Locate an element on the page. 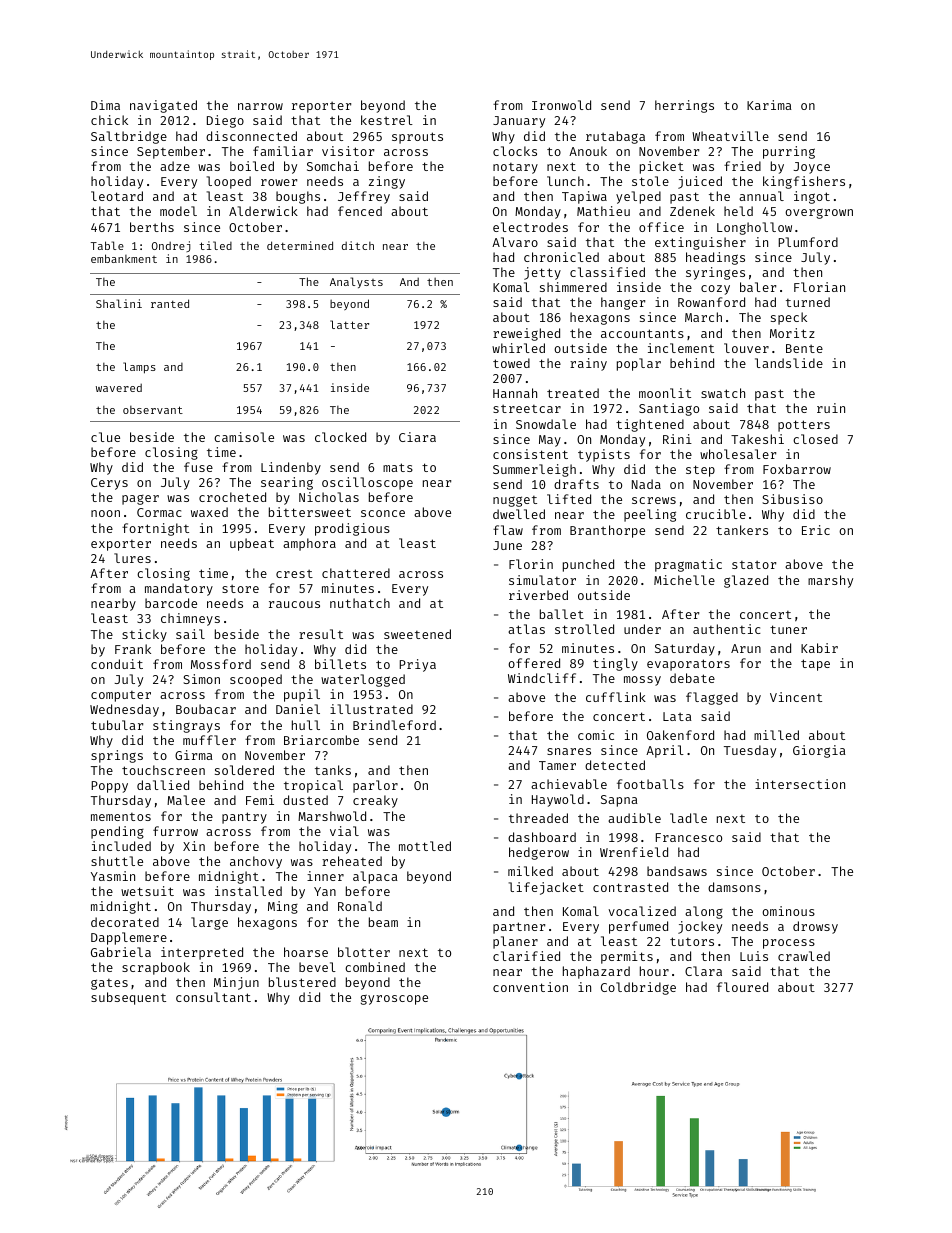  step is located at coordinates (700, 471).
